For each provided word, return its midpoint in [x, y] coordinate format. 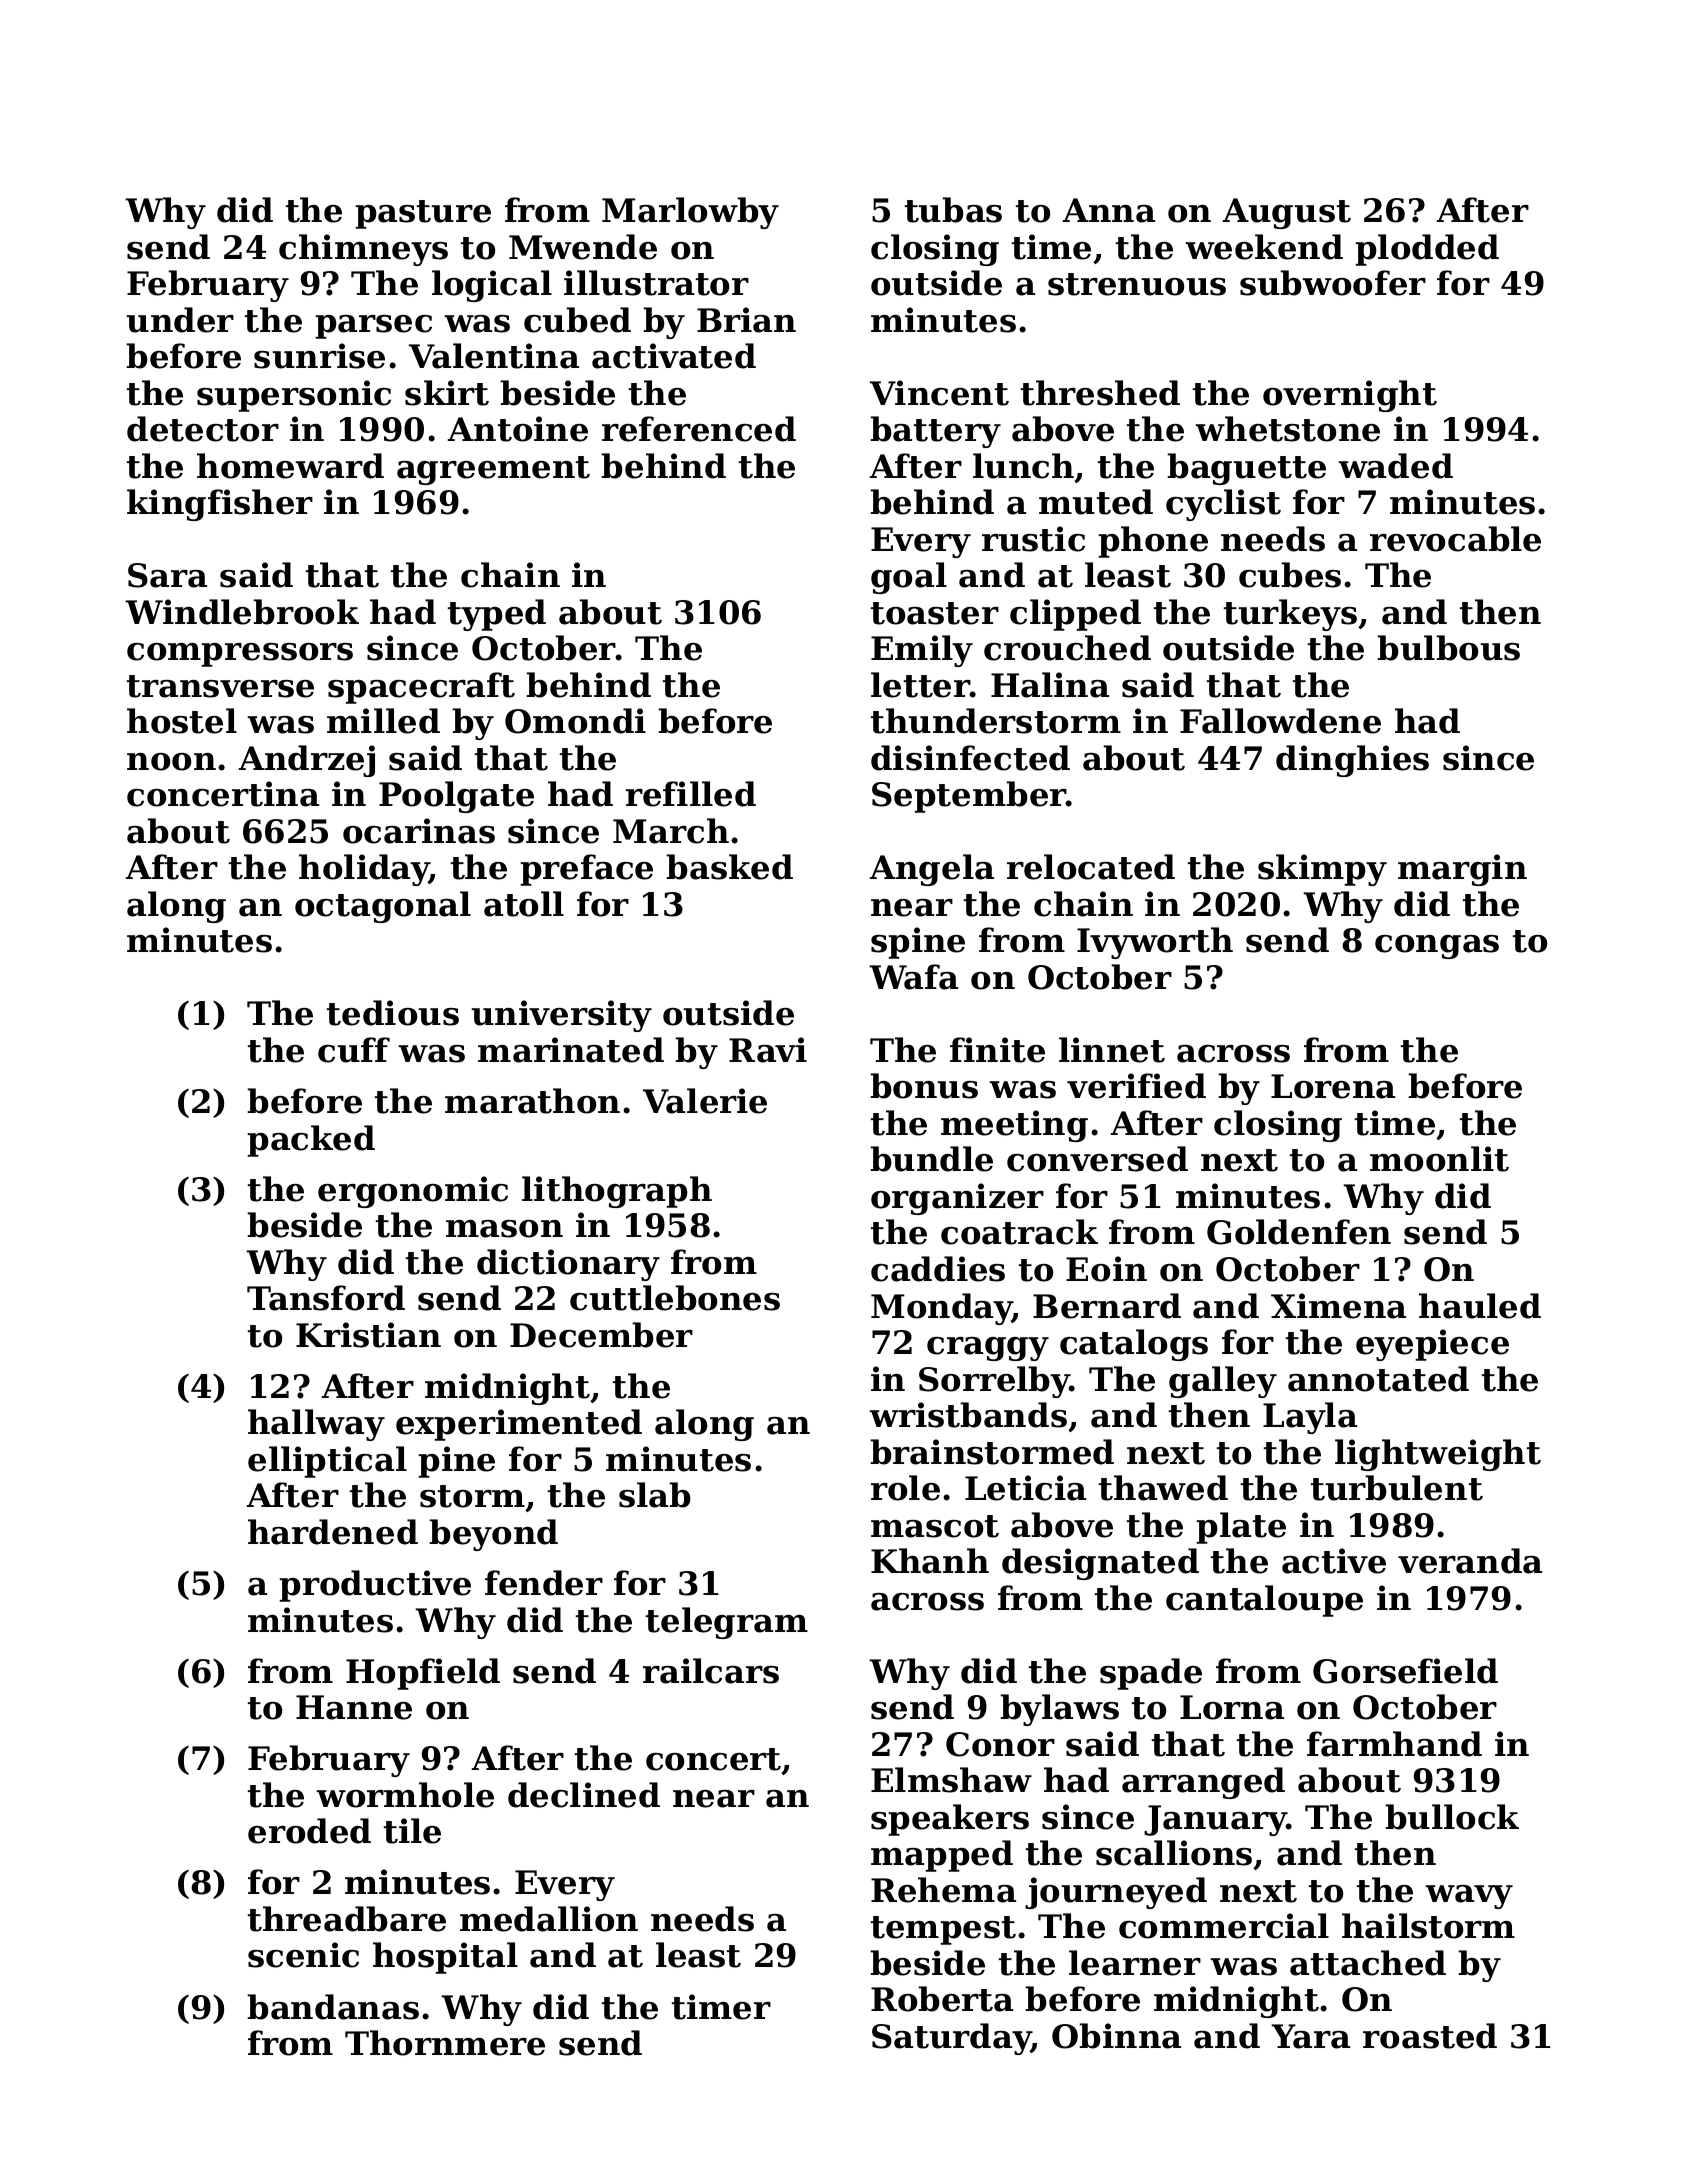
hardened [333, 1532]
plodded [1427, 250]
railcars [711, 1671]
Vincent [939, 393]
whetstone [1287, 429]
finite [997, 1050]
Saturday [951, 2039]
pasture [423, 214]
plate [1241, 1528]
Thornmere [445, 2043]
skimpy [1322, 870]
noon [171, 762]
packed [311, 1141]
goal [909, 578]
